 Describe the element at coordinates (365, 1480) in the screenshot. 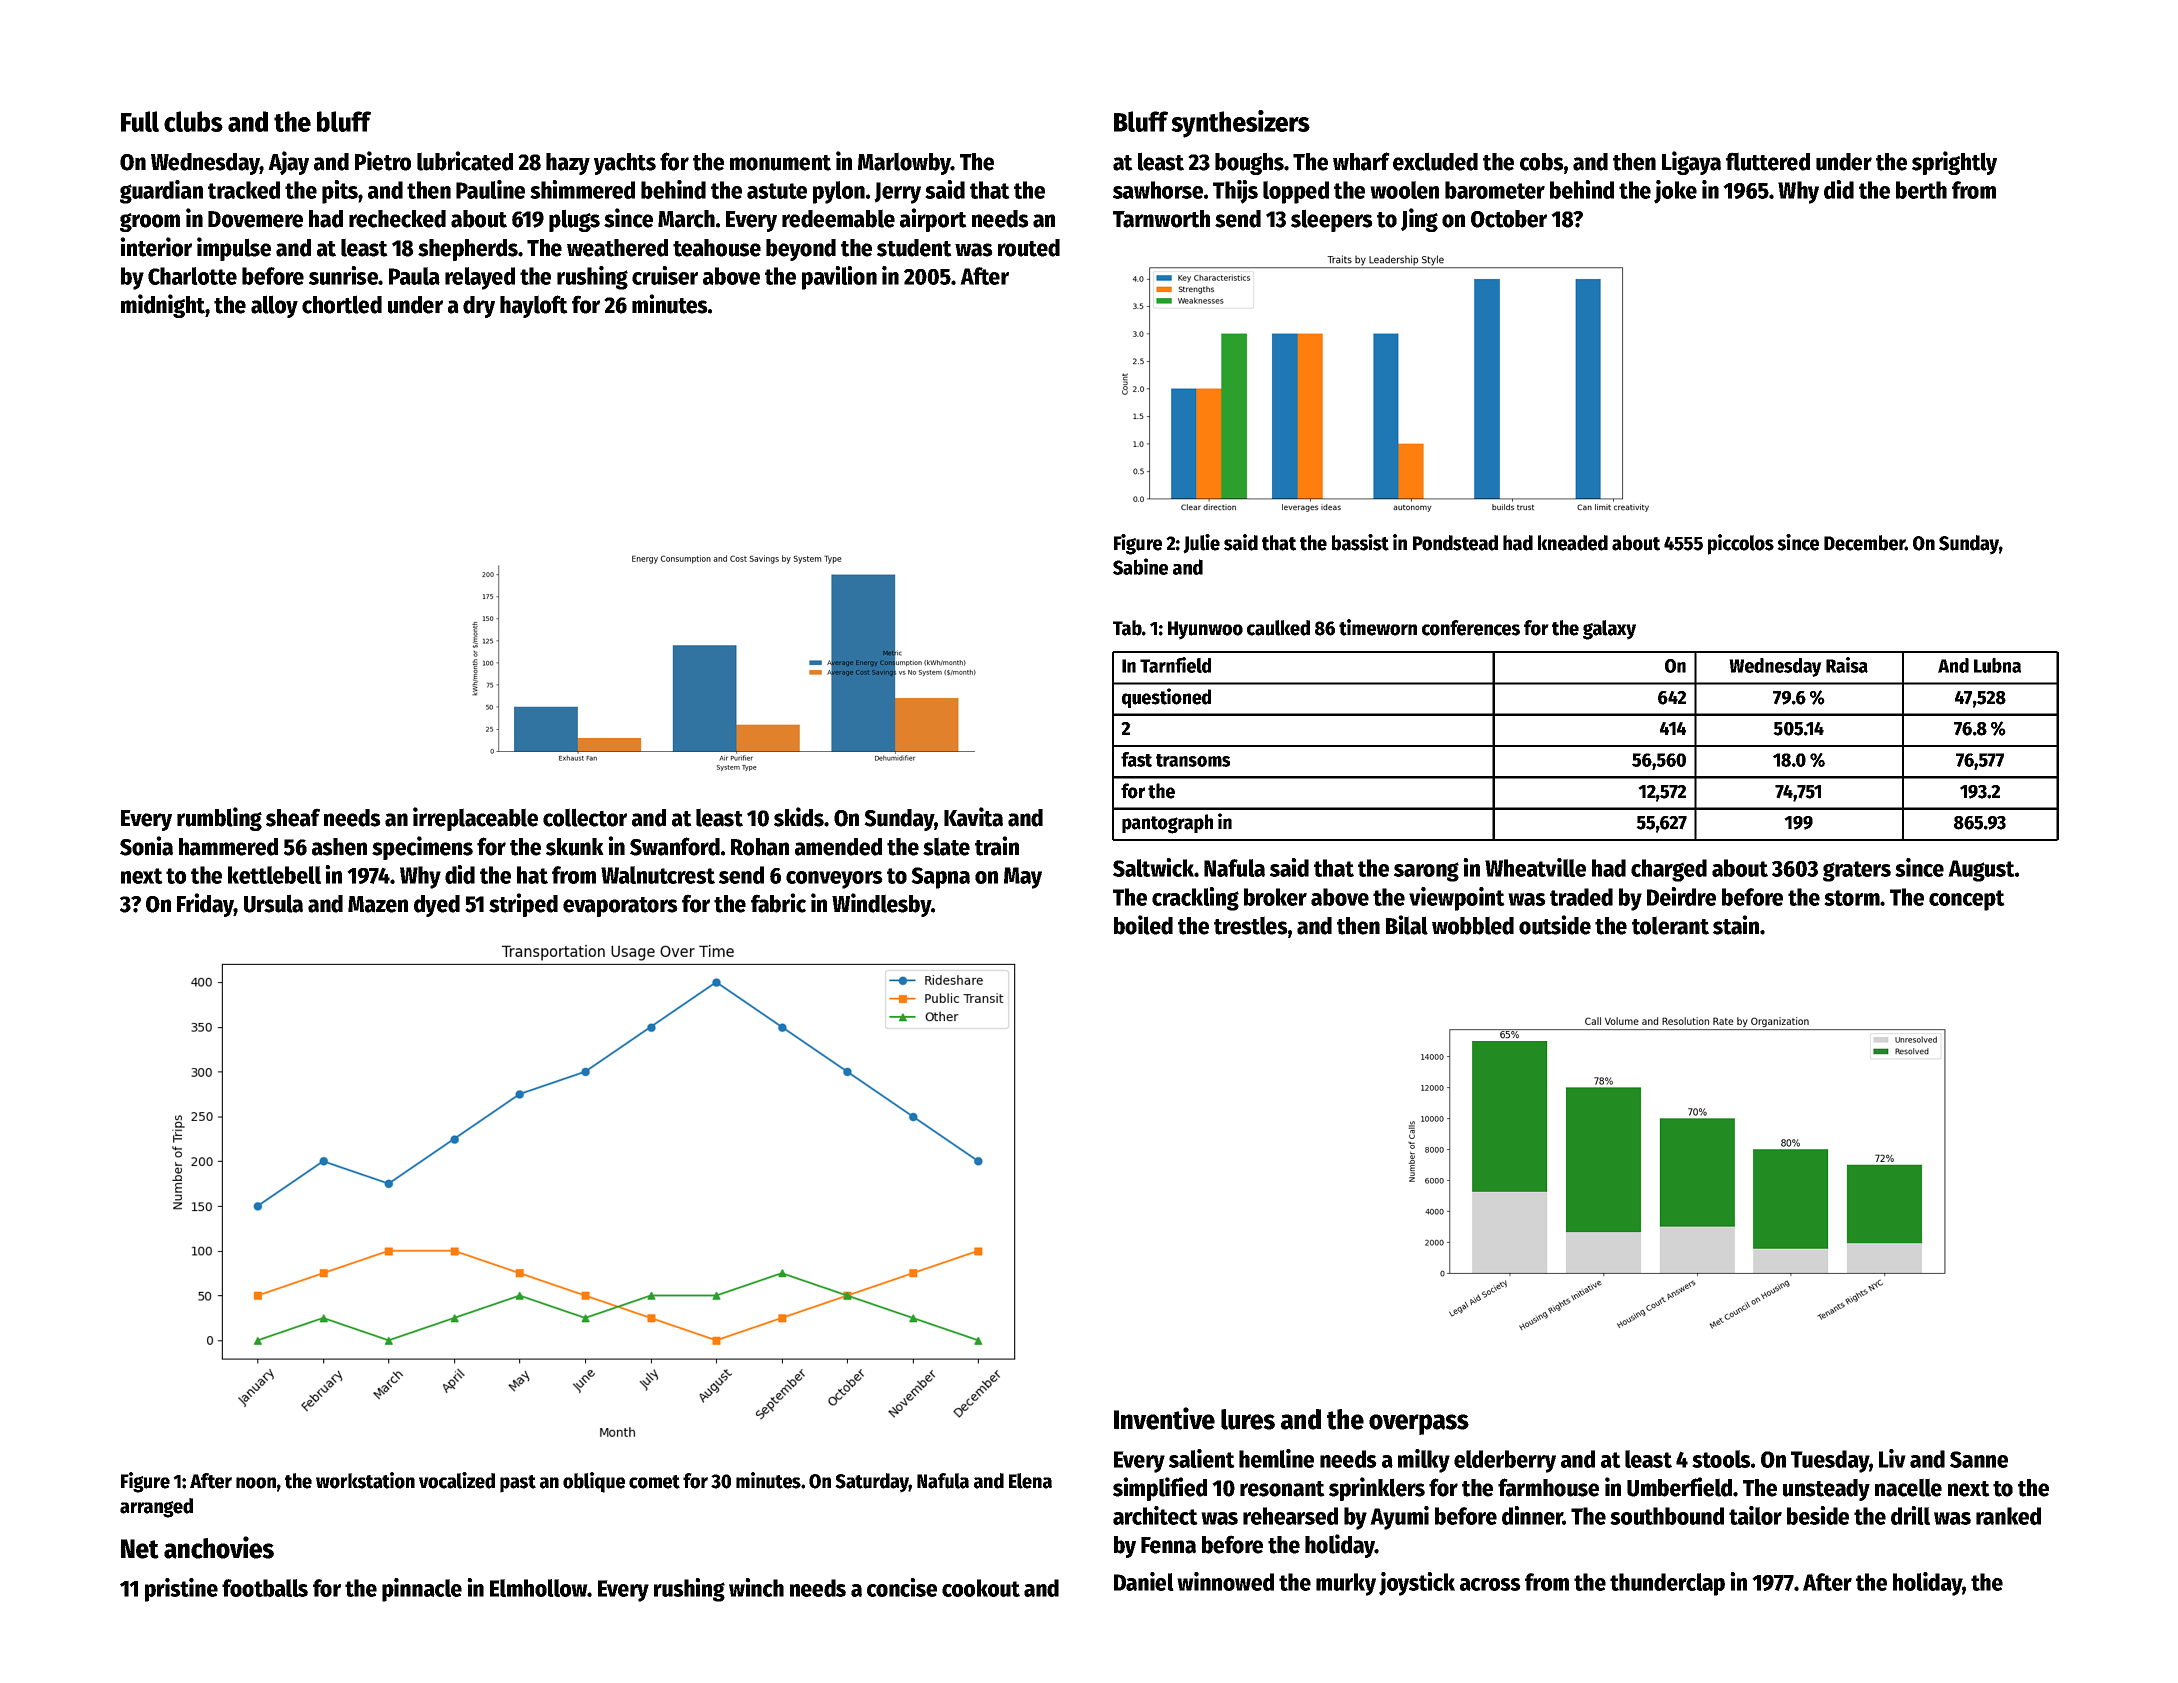

I see `workstation` at that location.
